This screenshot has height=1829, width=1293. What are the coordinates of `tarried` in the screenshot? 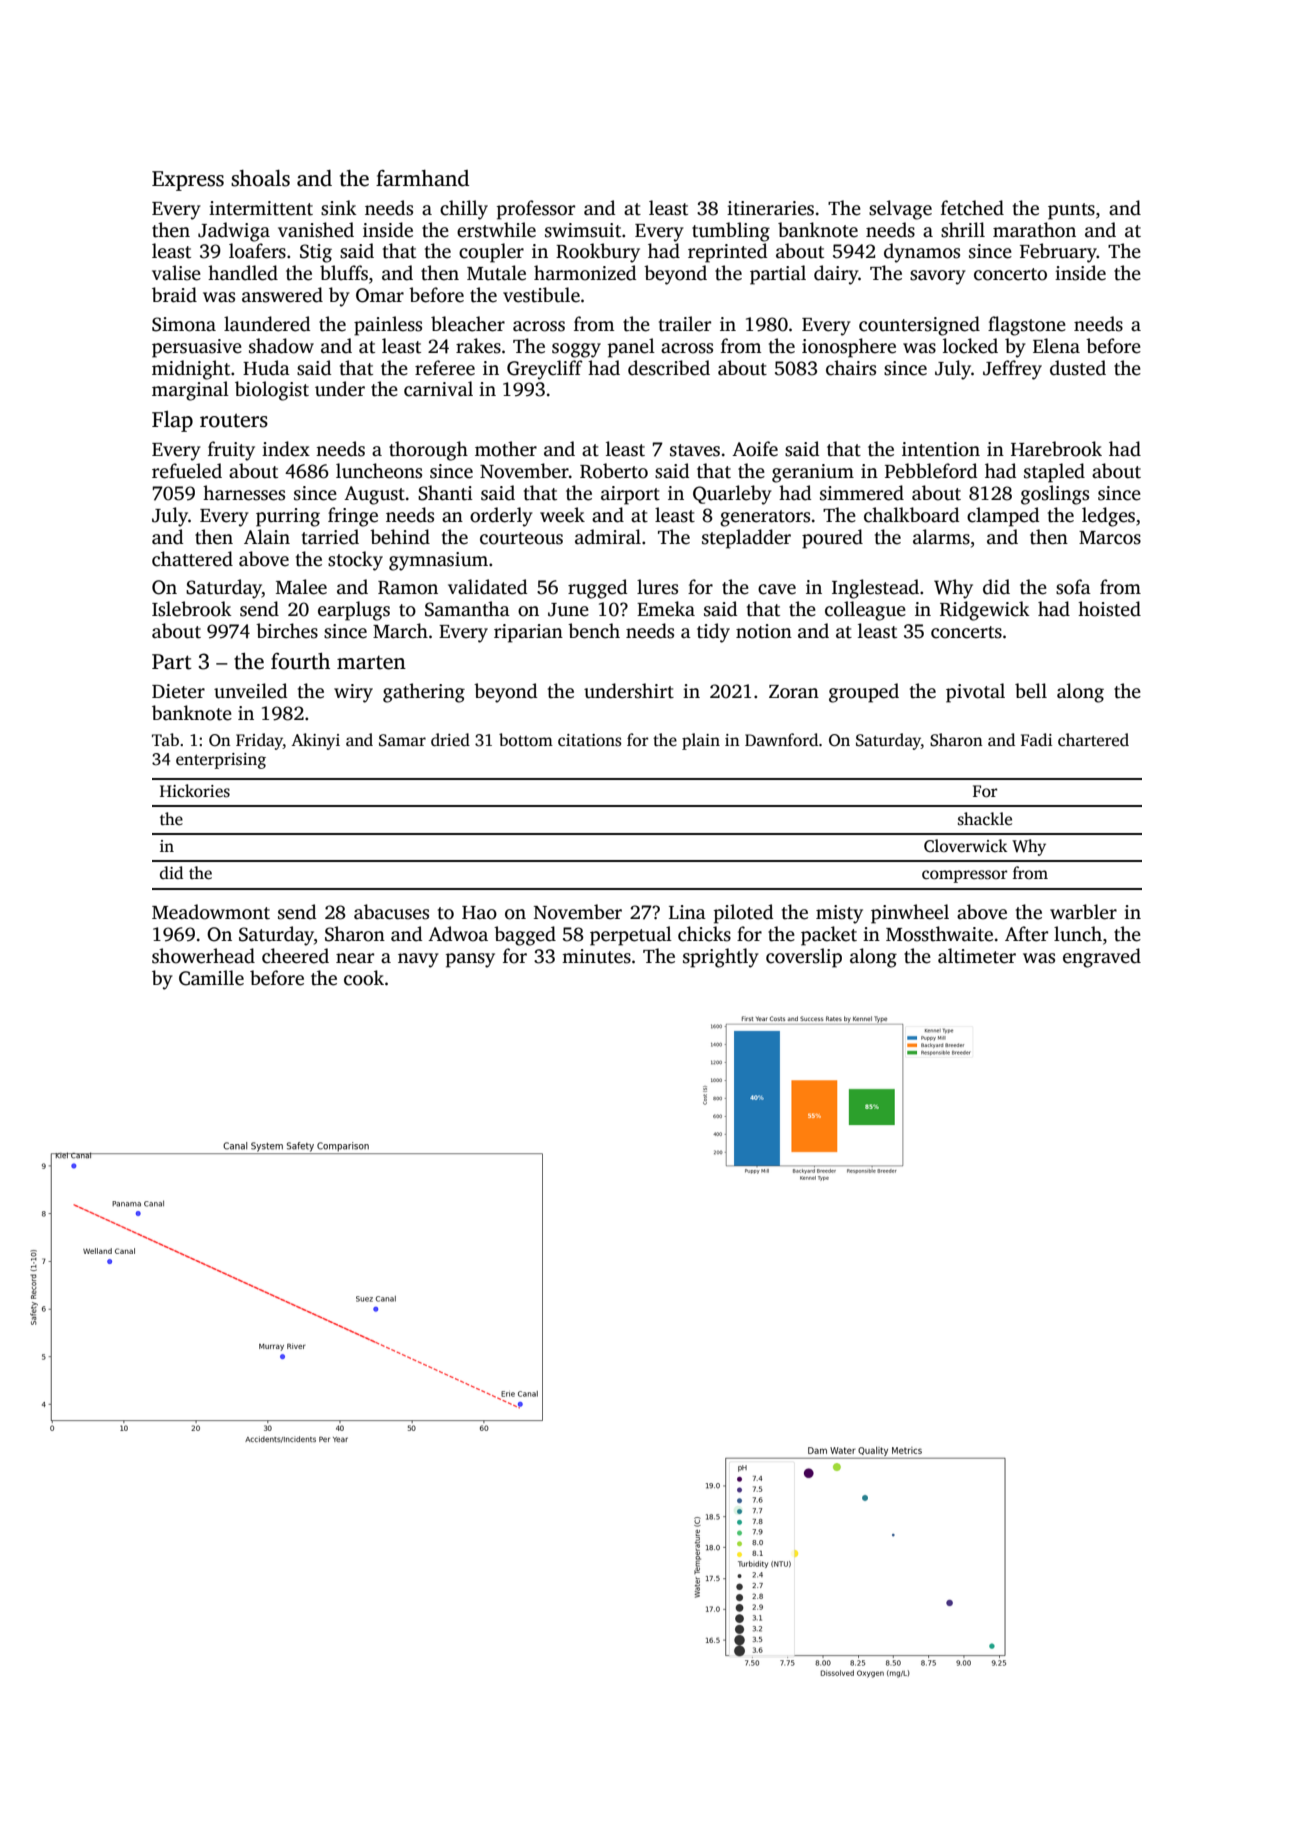 It's located at (330, 537).
